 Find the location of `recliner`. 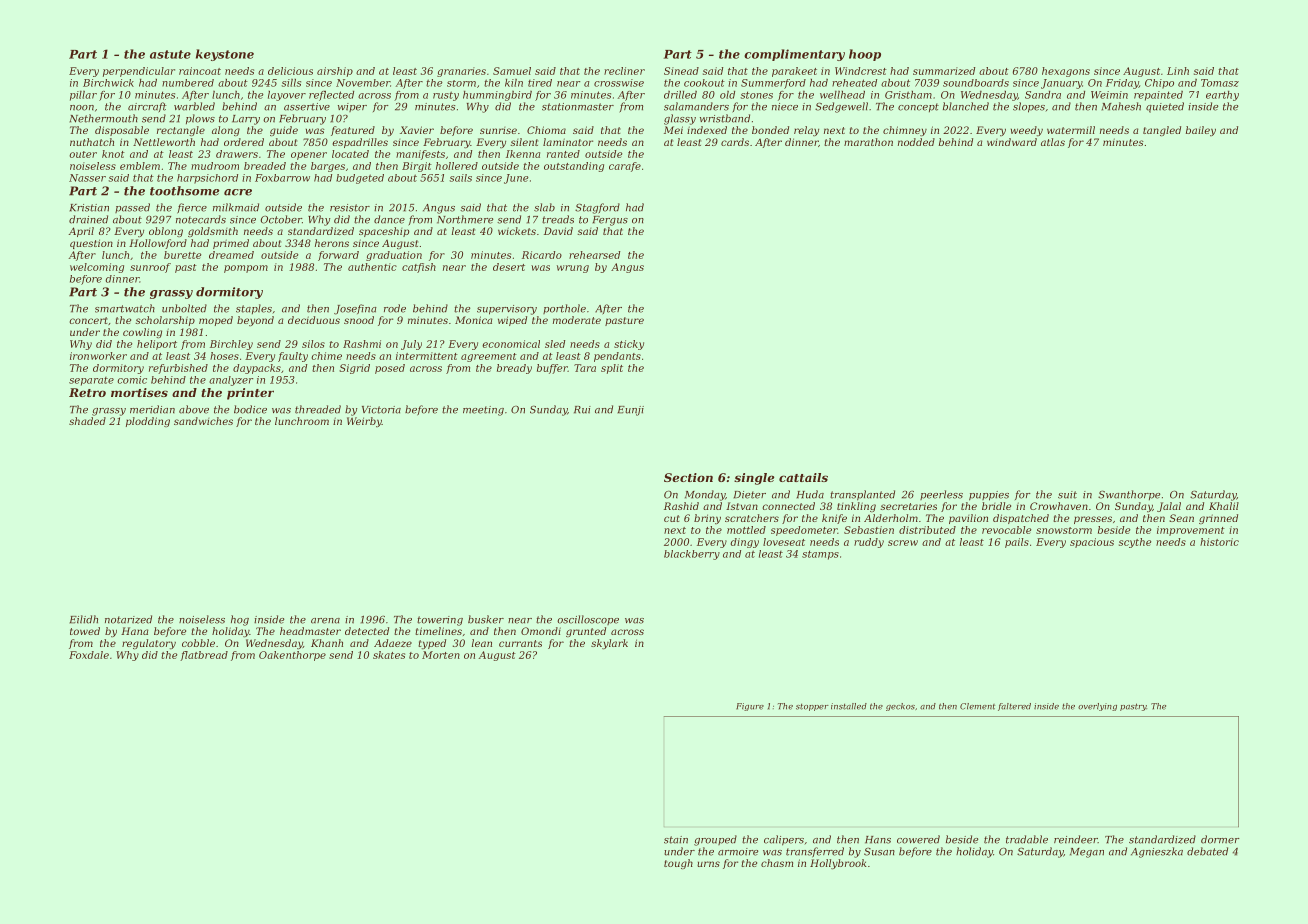

recliner is located at coordinates (624, 71).
